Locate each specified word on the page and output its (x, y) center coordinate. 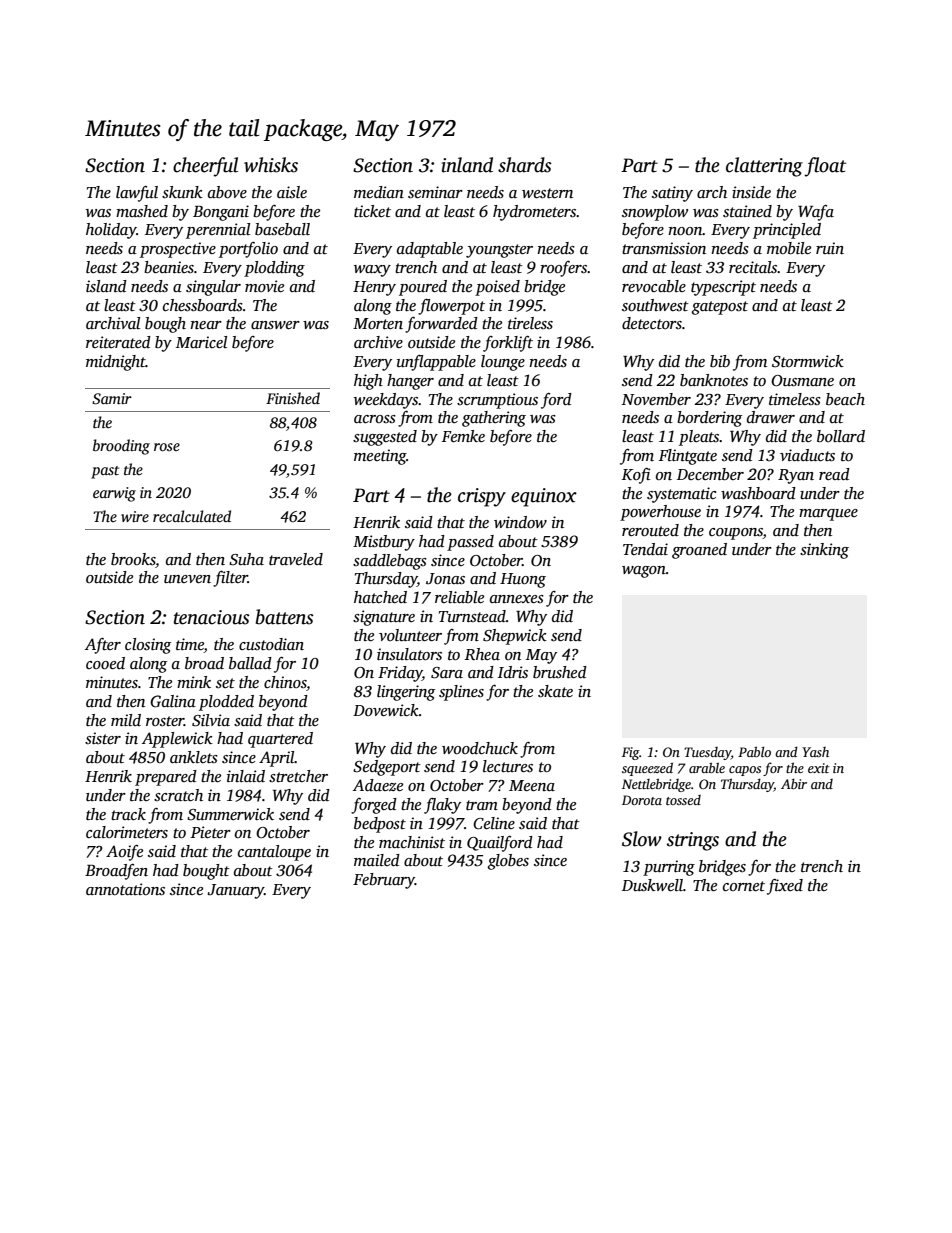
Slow (642, 839)
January (235, 891)
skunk (182, 192)
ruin (830, 248)
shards (525, 165)
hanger (410, 382)
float (825, 167)
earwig (114, 494)
